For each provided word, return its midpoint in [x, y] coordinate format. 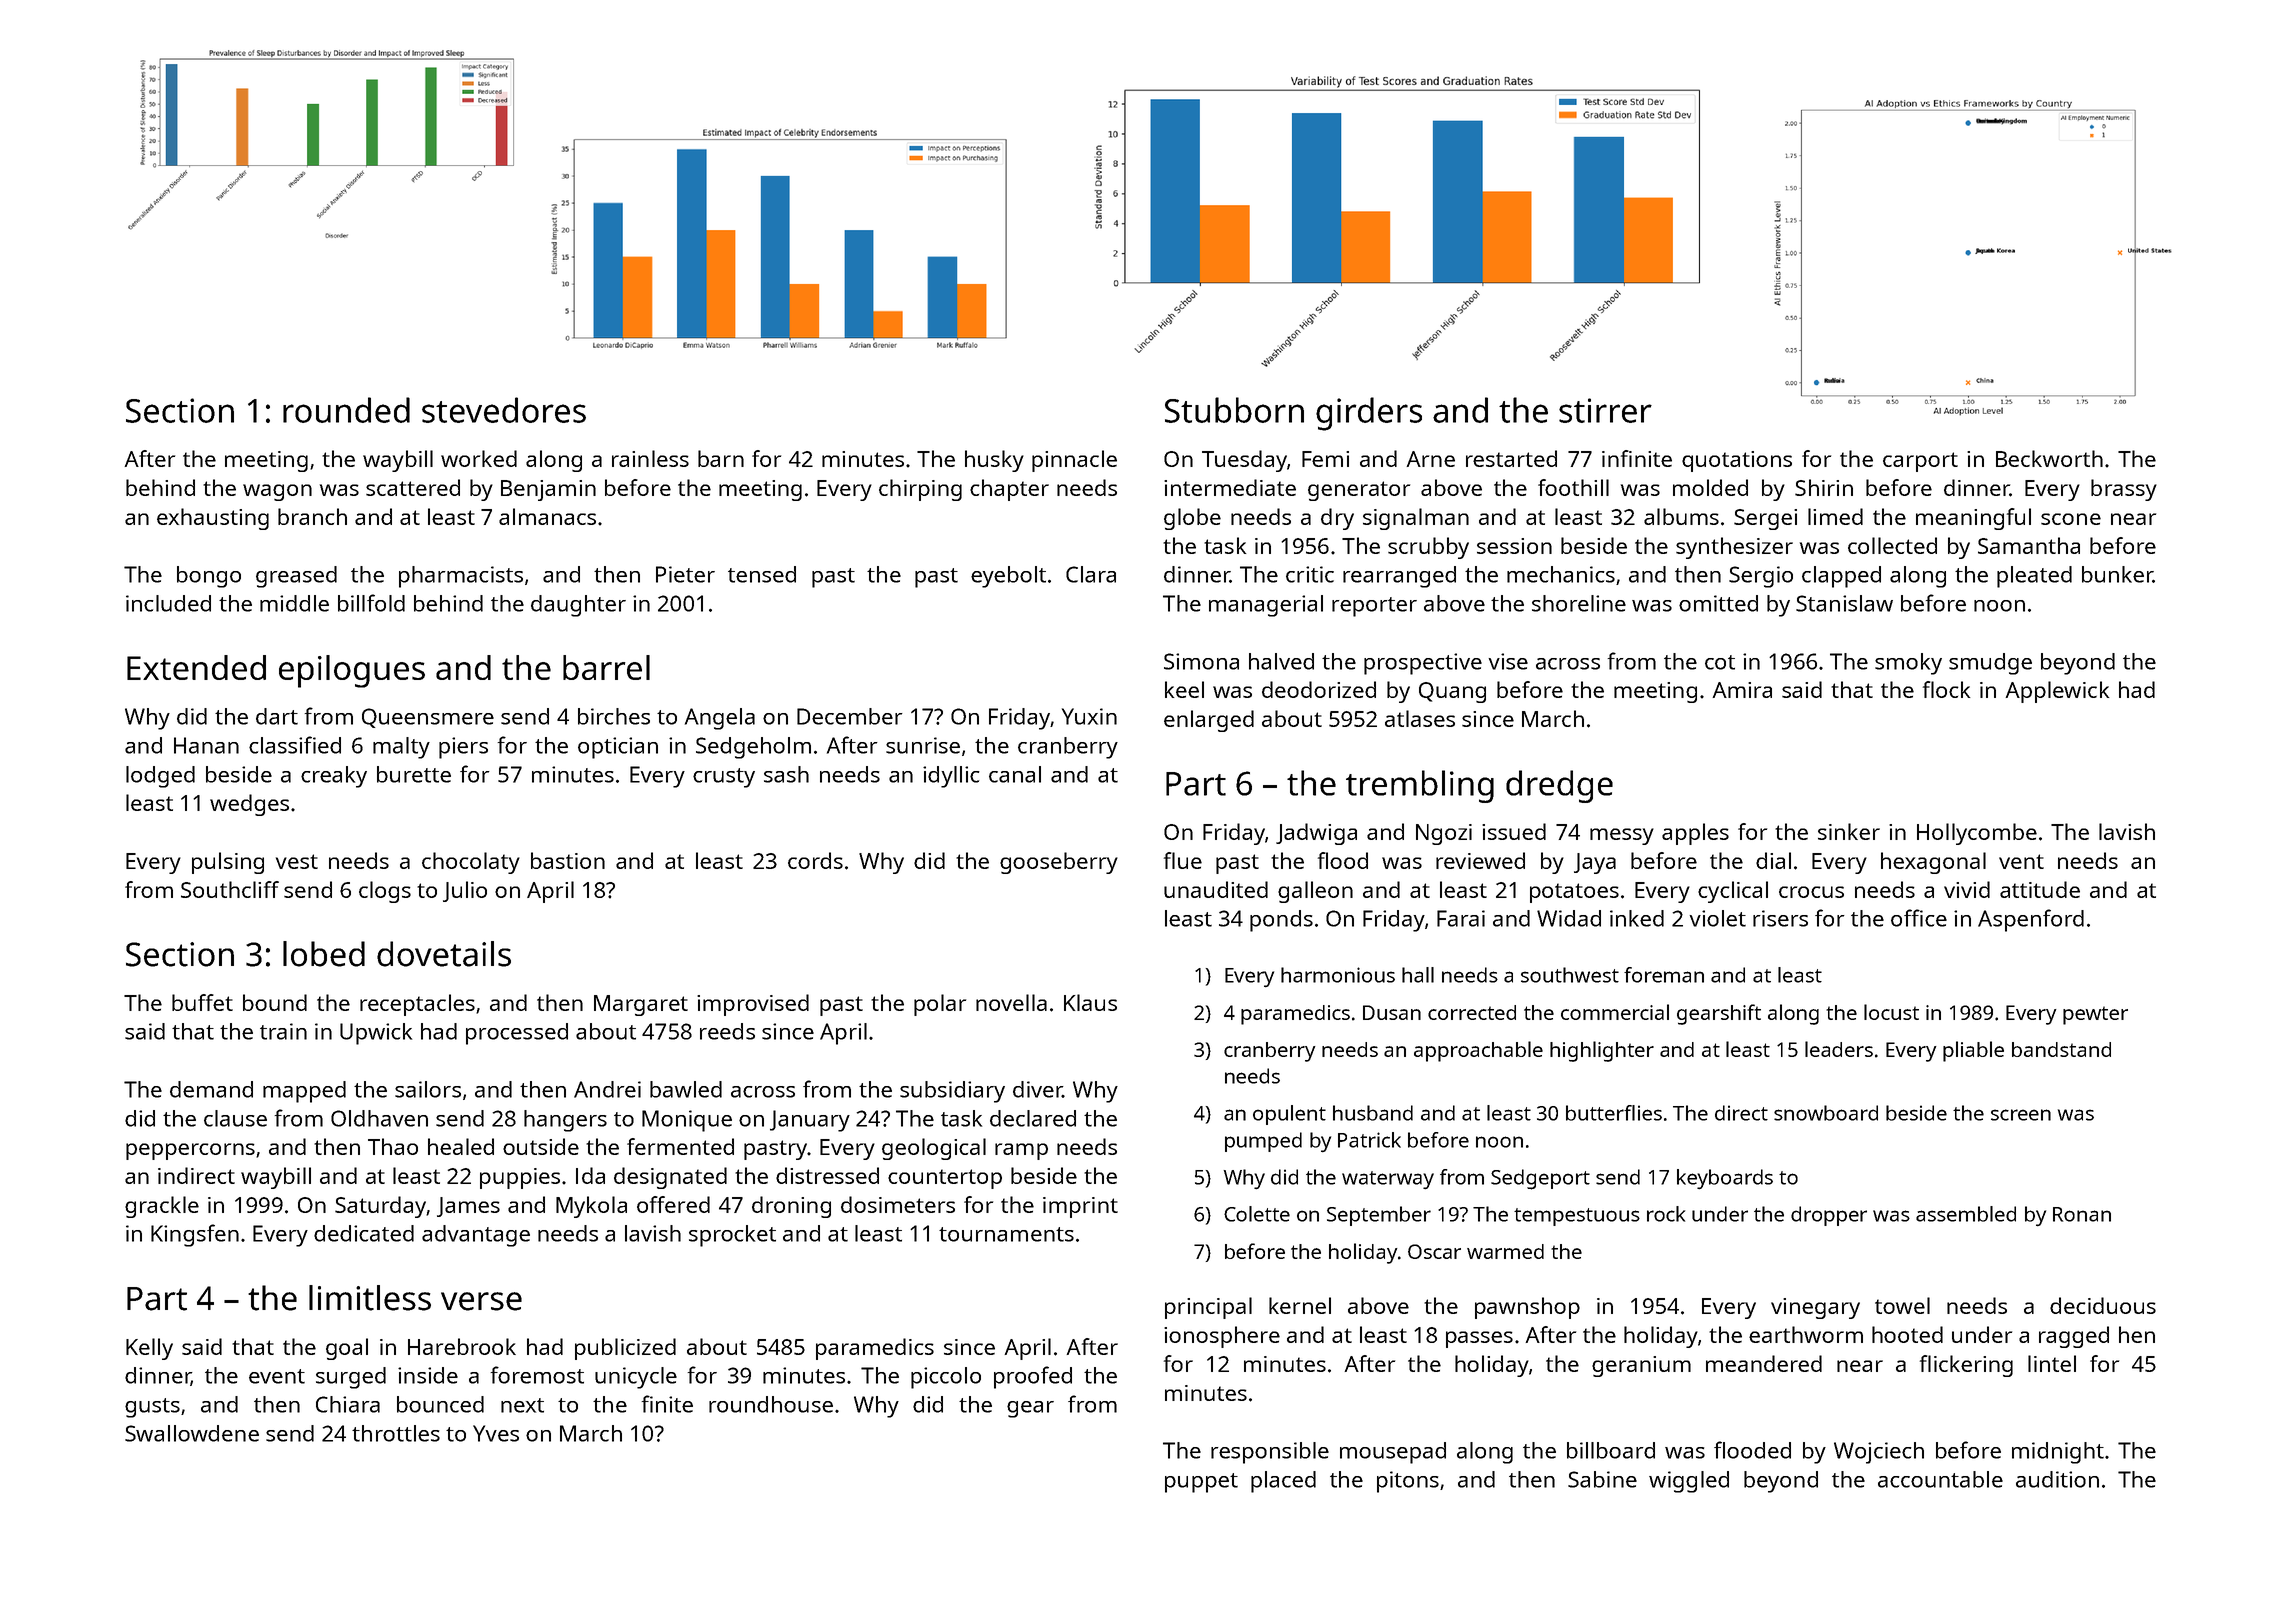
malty [401, 748]
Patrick [1369, 1140]
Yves [496, 1433]
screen [2021, 1115]
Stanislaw [1844, 603]
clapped [1841, 577]
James [468, 1207]
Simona [1201, 661]
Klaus [1090, 1002]
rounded [346, 410]
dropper [1829, 1216]
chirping [920, 490]
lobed [324, 954]
